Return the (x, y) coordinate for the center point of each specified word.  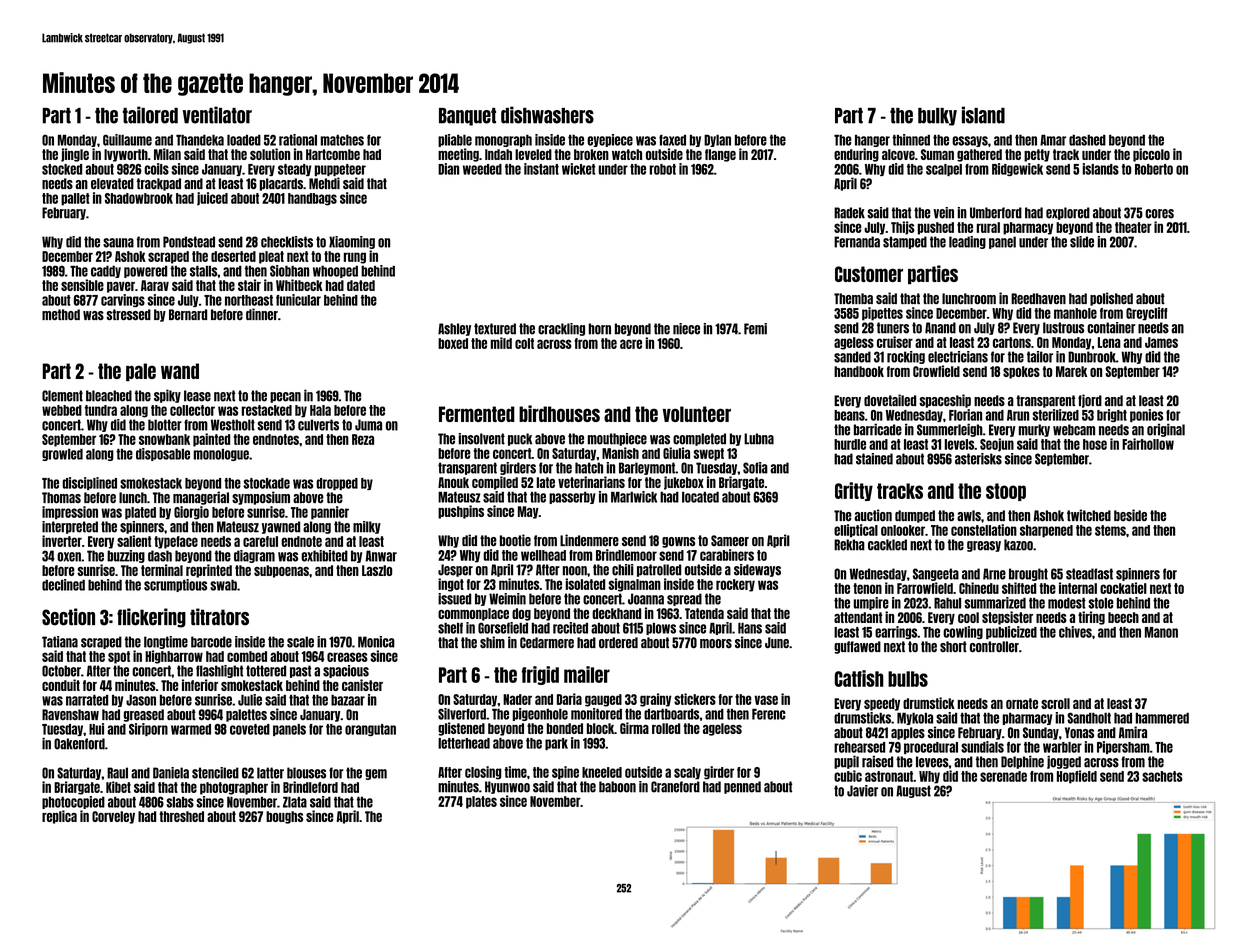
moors (716, 643)
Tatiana (60, 642)
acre (631, 344)
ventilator (217, 115)
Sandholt (1089, 718)
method (61, 314)
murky (1034, 430)
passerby (572, 498)
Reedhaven (1038, 298)
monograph (503, 141)
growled (62, 454)
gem (376, 774)
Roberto (1154, 169)
